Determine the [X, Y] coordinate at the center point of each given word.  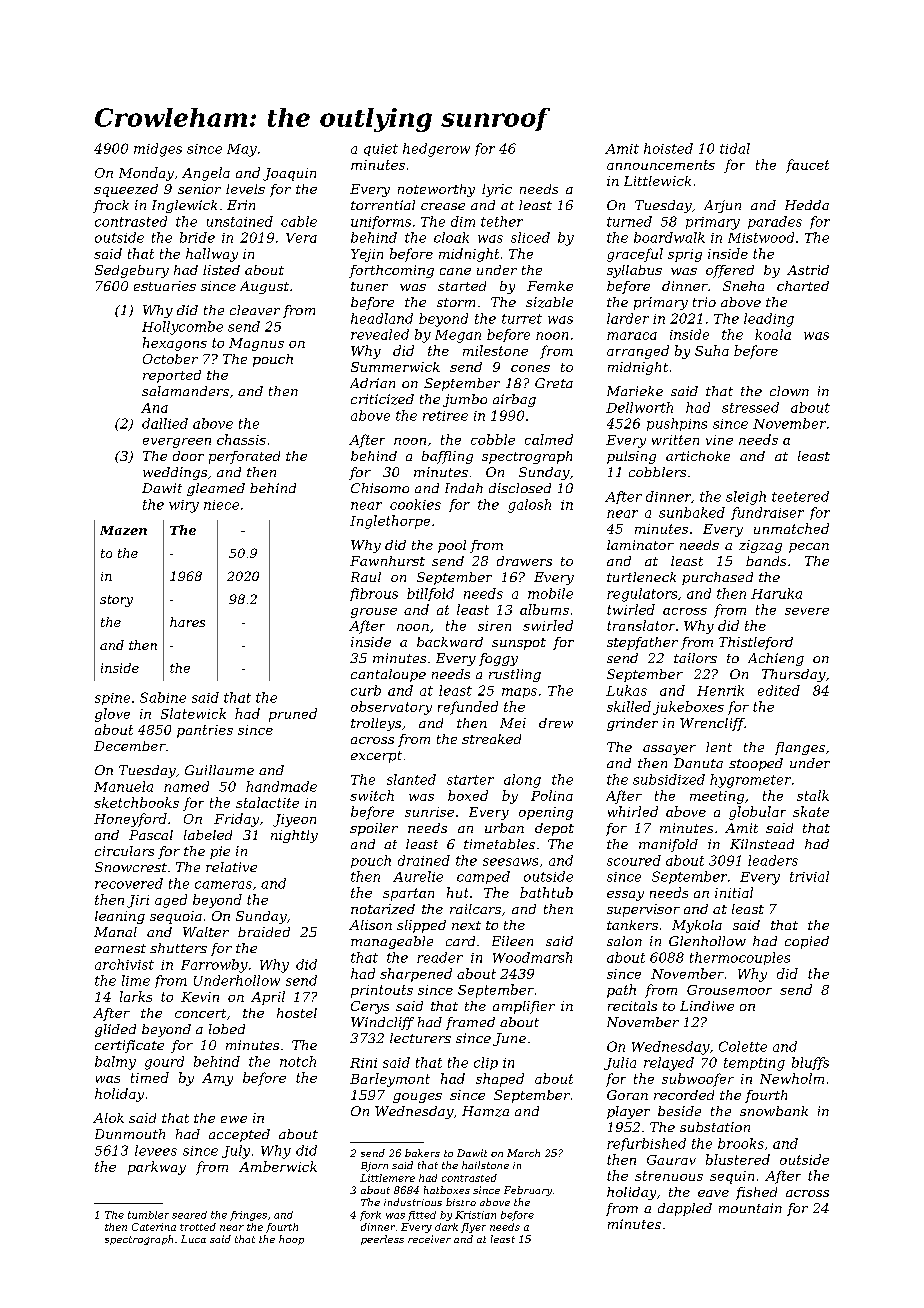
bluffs [810, 1063]
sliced [530, 237]
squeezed [126, 190]
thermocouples [740, 958]
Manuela [123, 786]
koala [773, 334]
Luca [193, 1239]
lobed [227, 1029]
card [460, 941]
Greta [554, 383]
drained [424, 860]
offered [730, 271]
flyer [473, 1228]
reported [172, 376]
